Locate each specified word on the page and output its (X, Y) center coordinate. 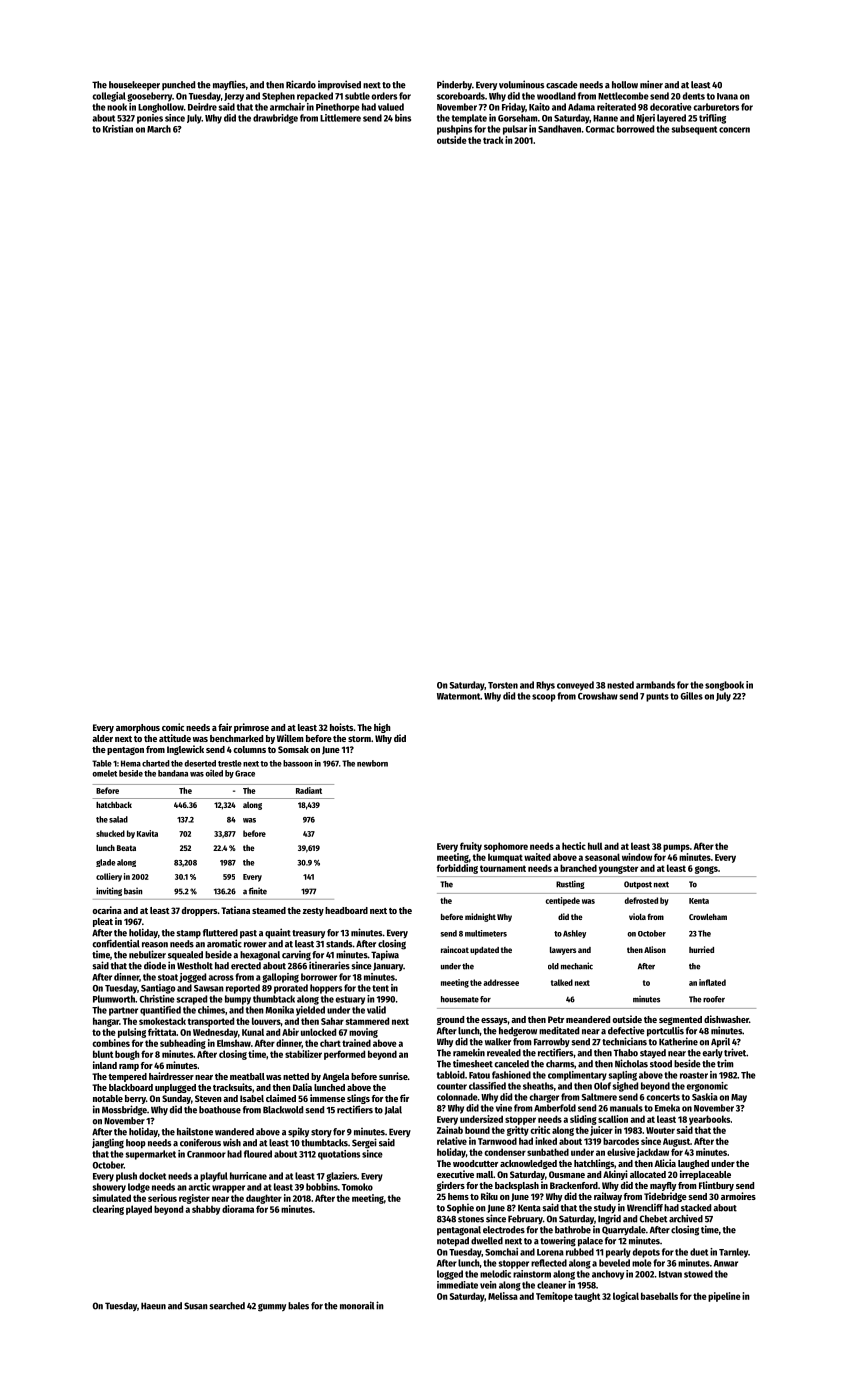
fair (225, 727)
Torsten (503, 685)
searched (227, 1306)
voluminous (521, 84)
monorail (357, 1305)
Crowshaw (598, 696)
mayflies (229, 85)
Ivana (727, 96)
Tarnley (733, 1253)
